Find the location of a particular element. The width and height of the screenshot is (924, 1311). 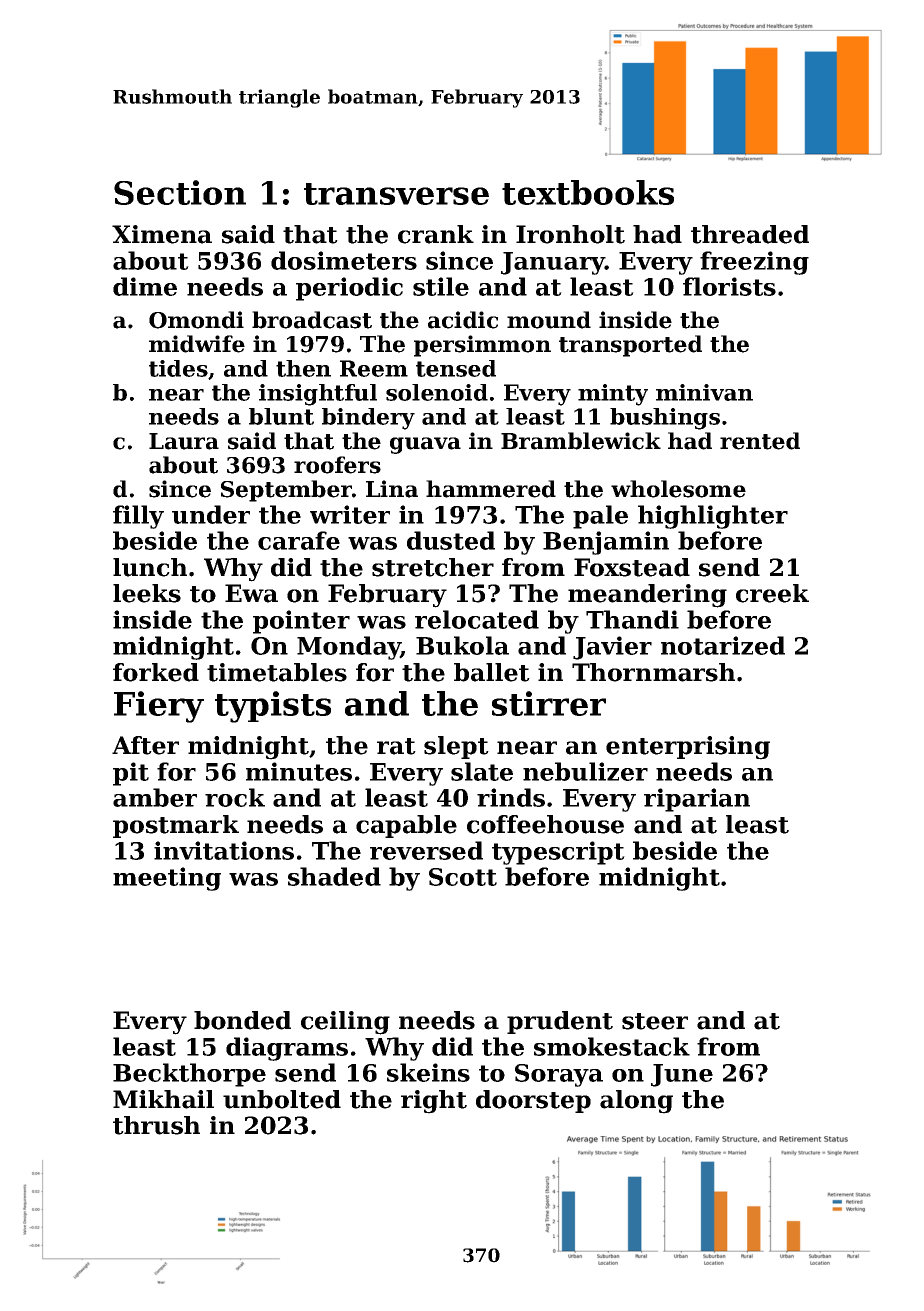

thrush is located at coordinates (156, 1125).
